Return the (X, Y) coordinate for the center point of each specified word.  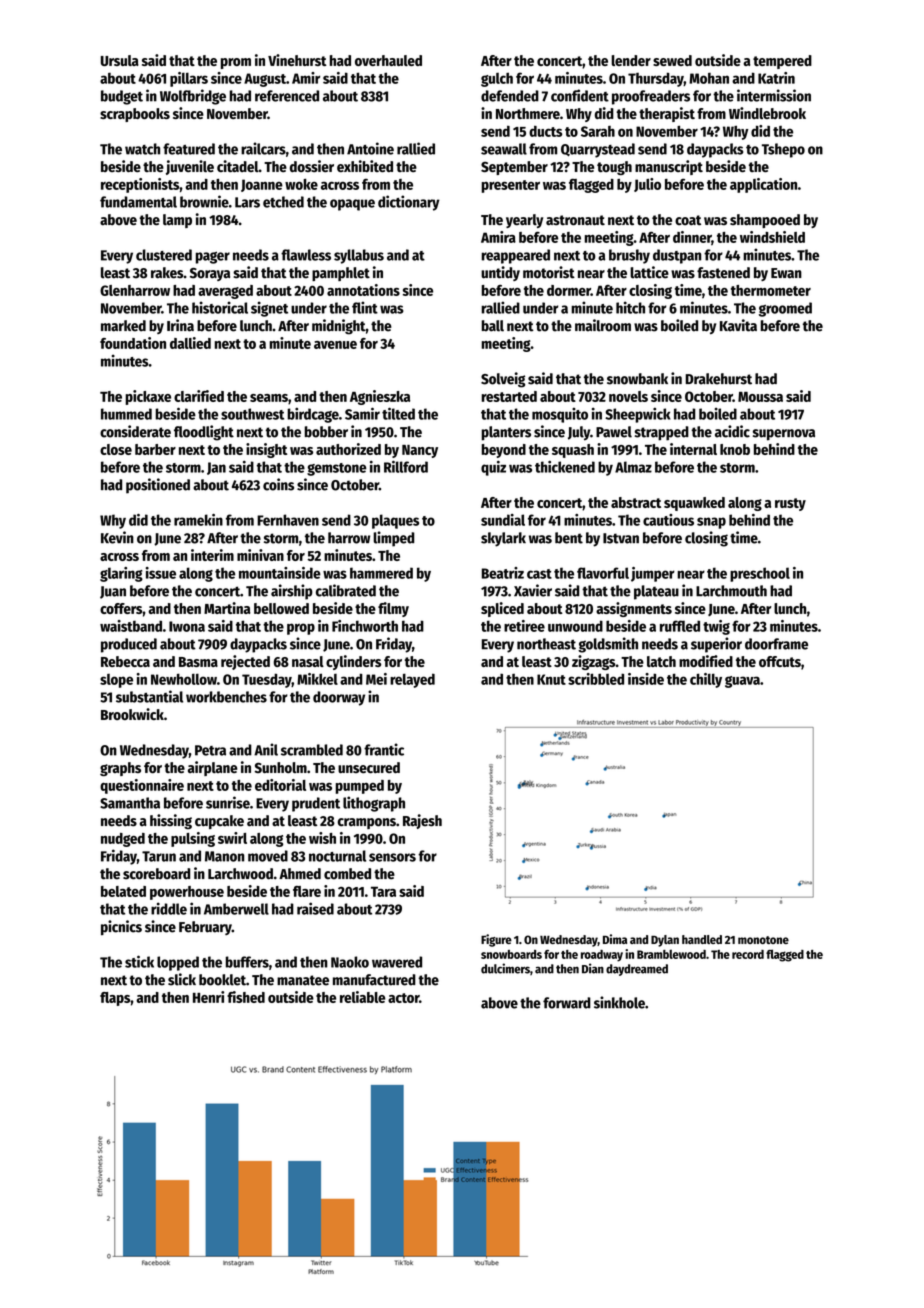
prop (301, 629)
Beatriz (503, 573)
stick (139, 961)
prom (236, 63)
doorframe (776, 644)
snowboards (511, 954)
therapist (667, 114)
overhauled (388, 60)
